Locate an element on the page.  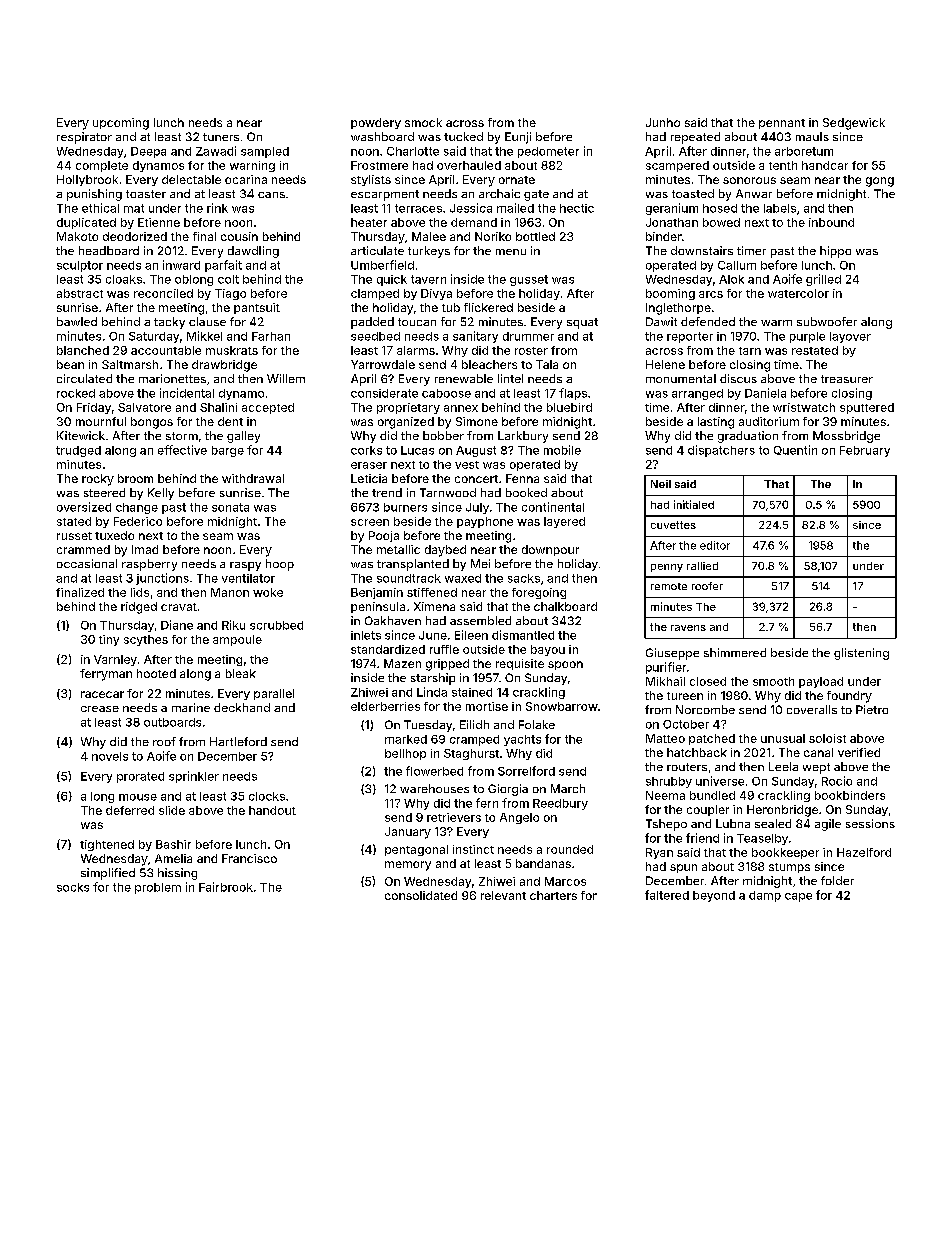
cravat is located at coordinates (179, 607).
